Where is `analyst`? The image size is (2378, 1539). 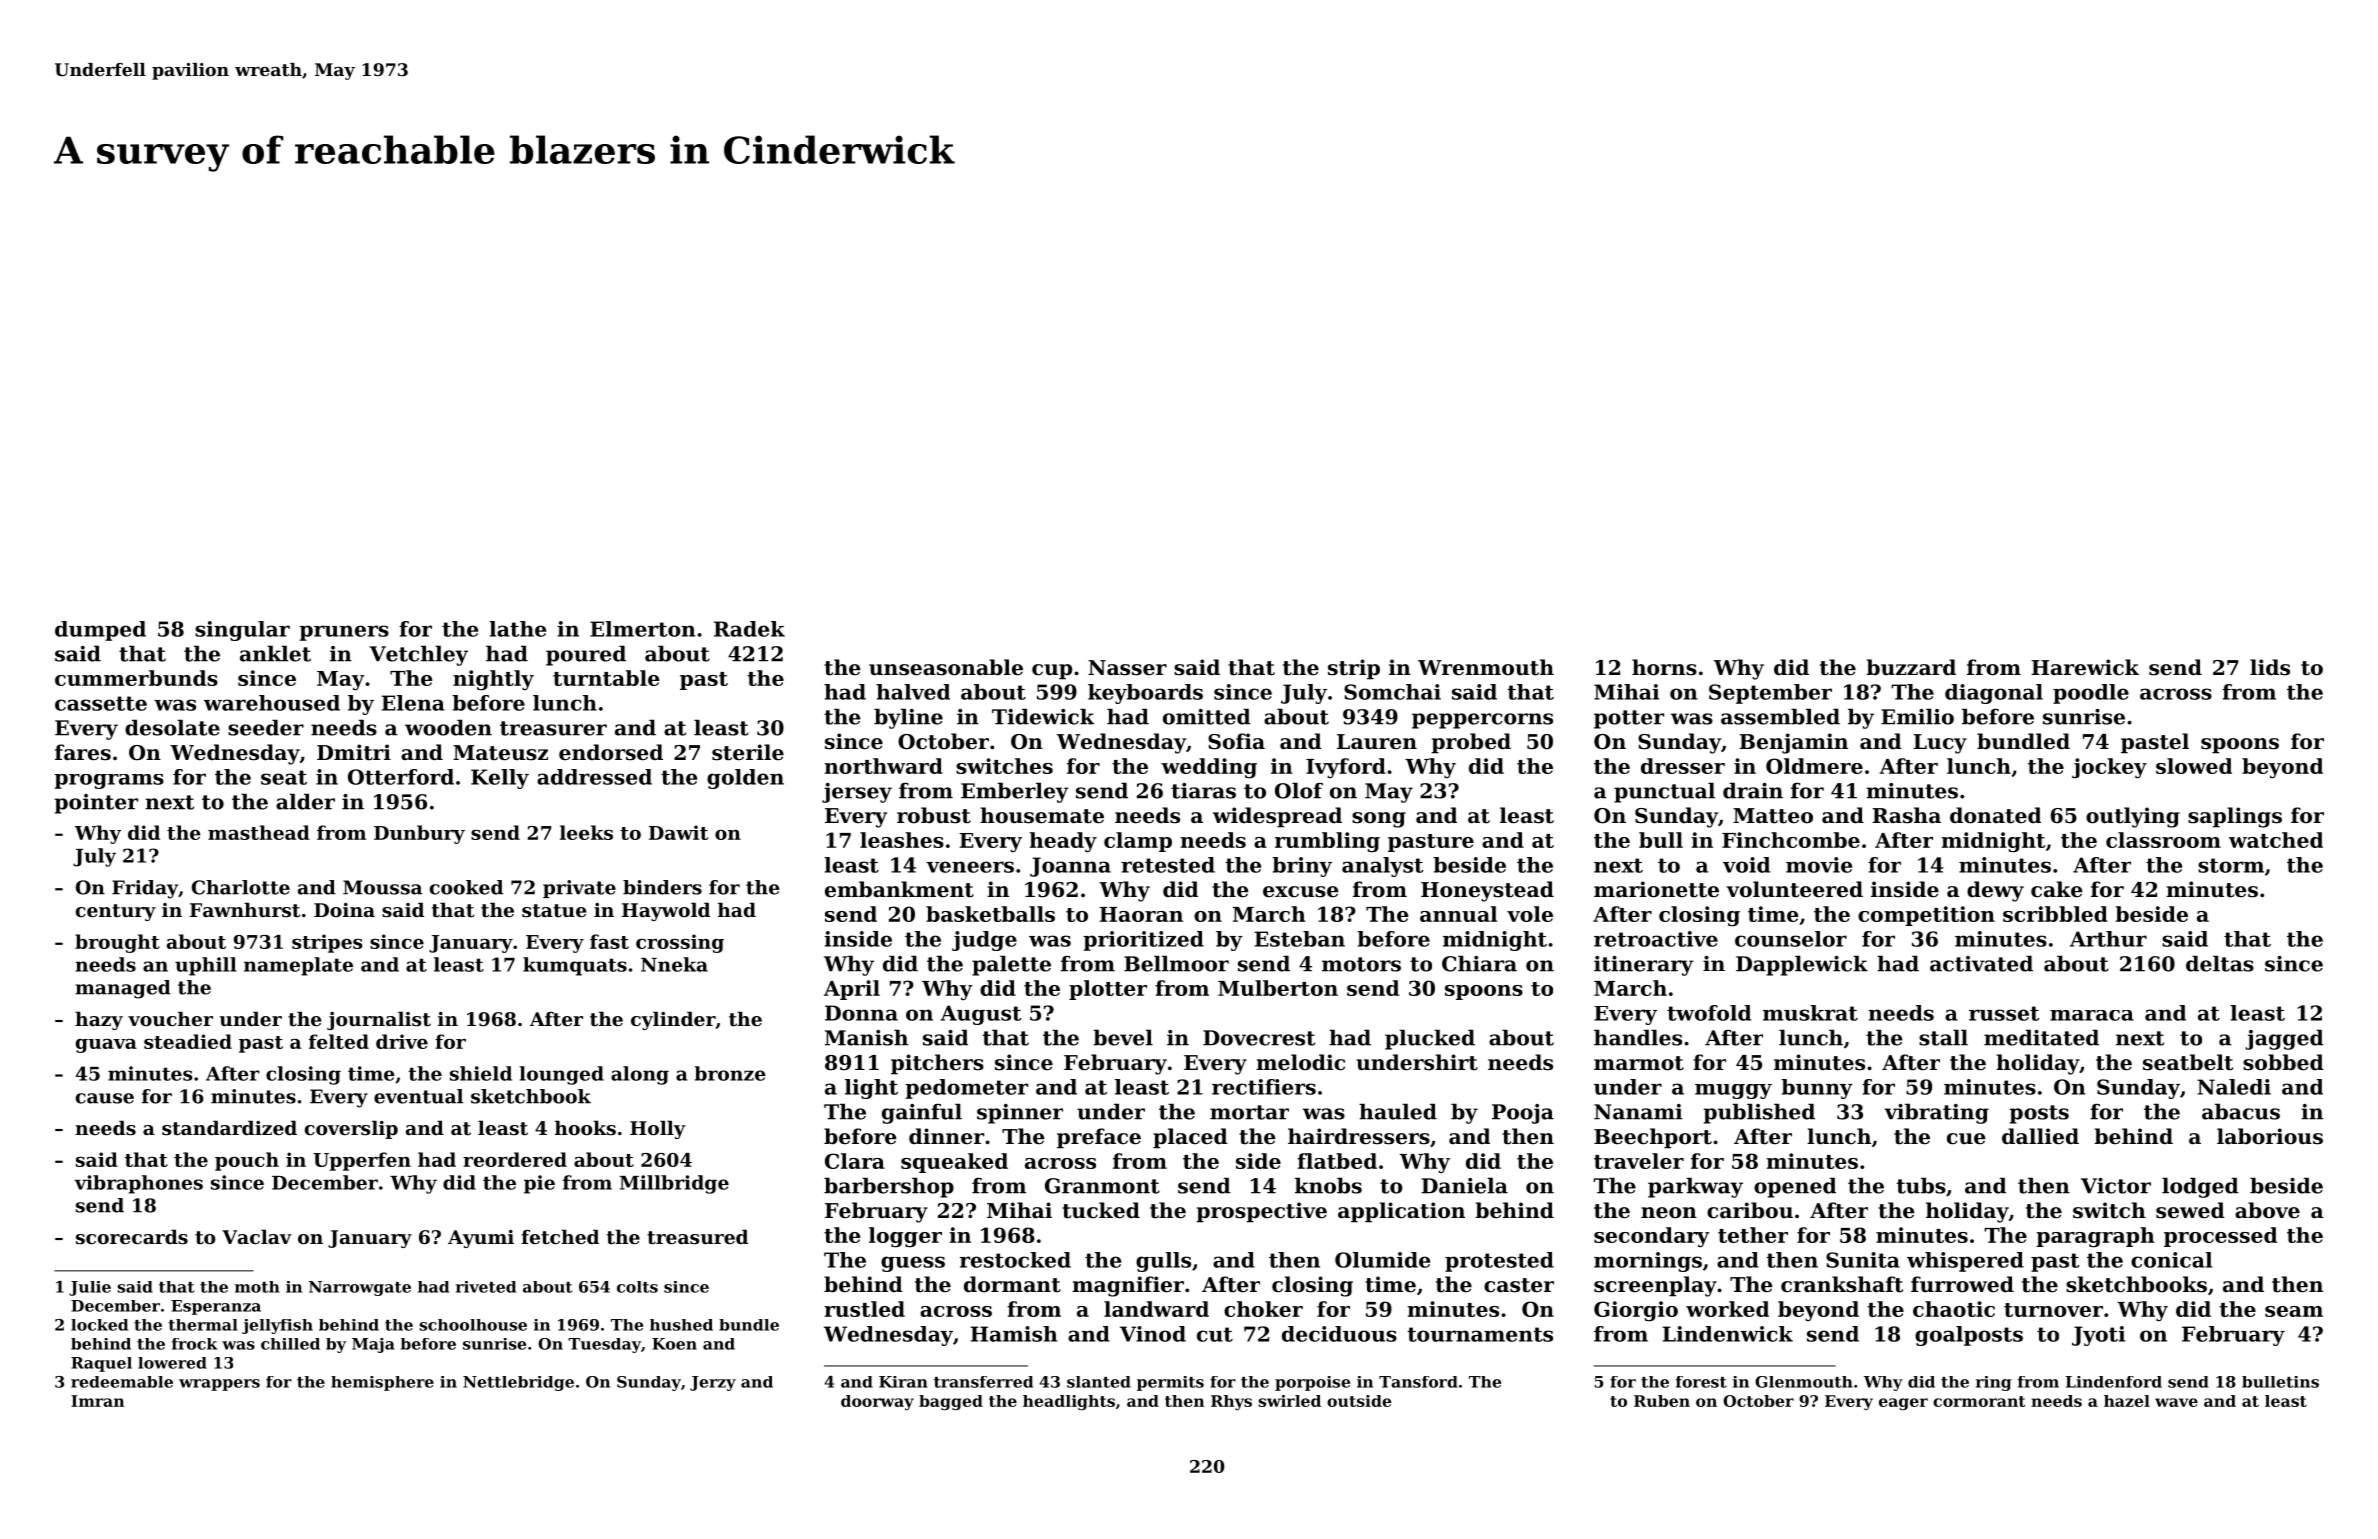 analyst is located at coordinates (1382, 867).
